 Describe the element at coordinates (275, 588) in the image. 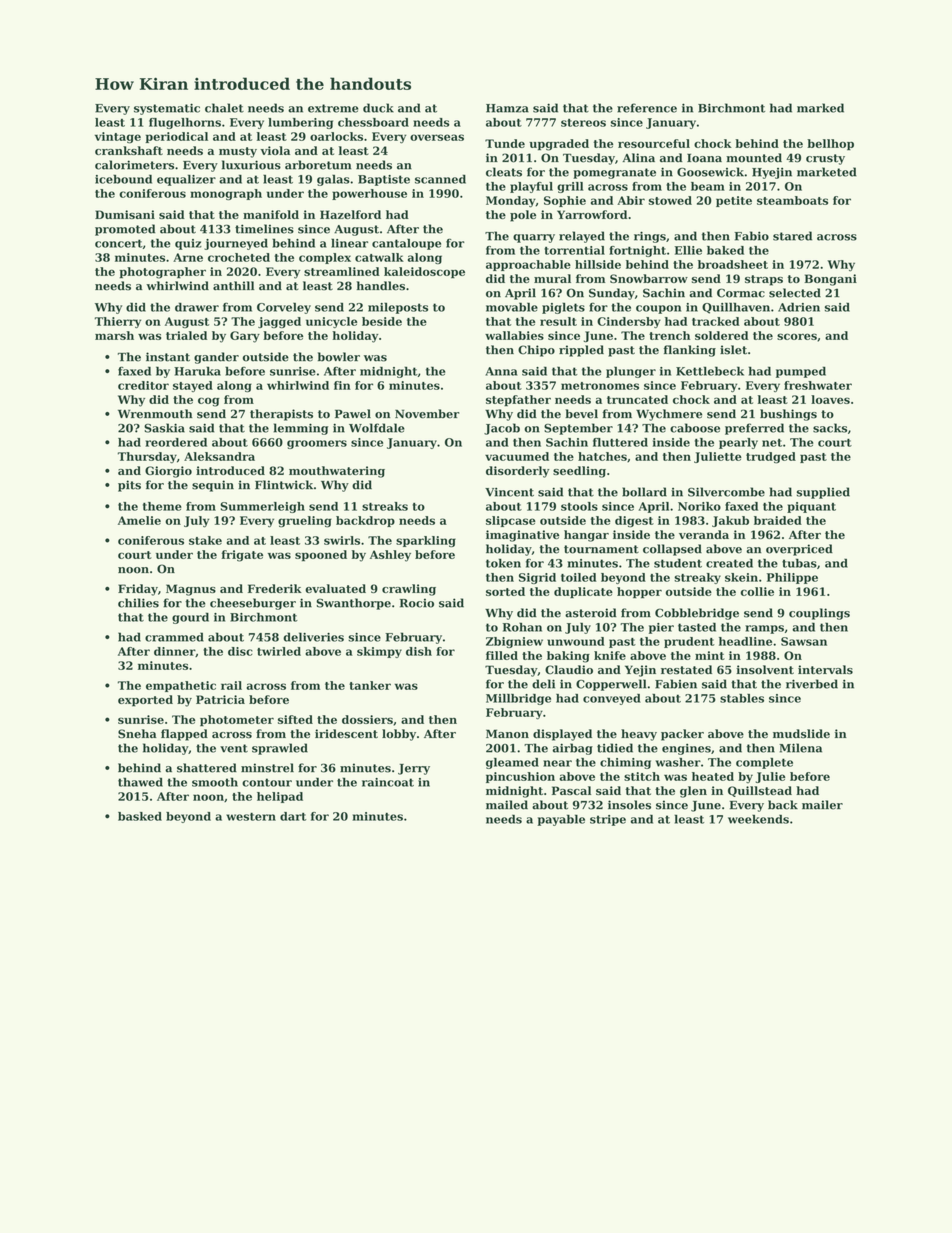

I see `Frederik` at that location.
